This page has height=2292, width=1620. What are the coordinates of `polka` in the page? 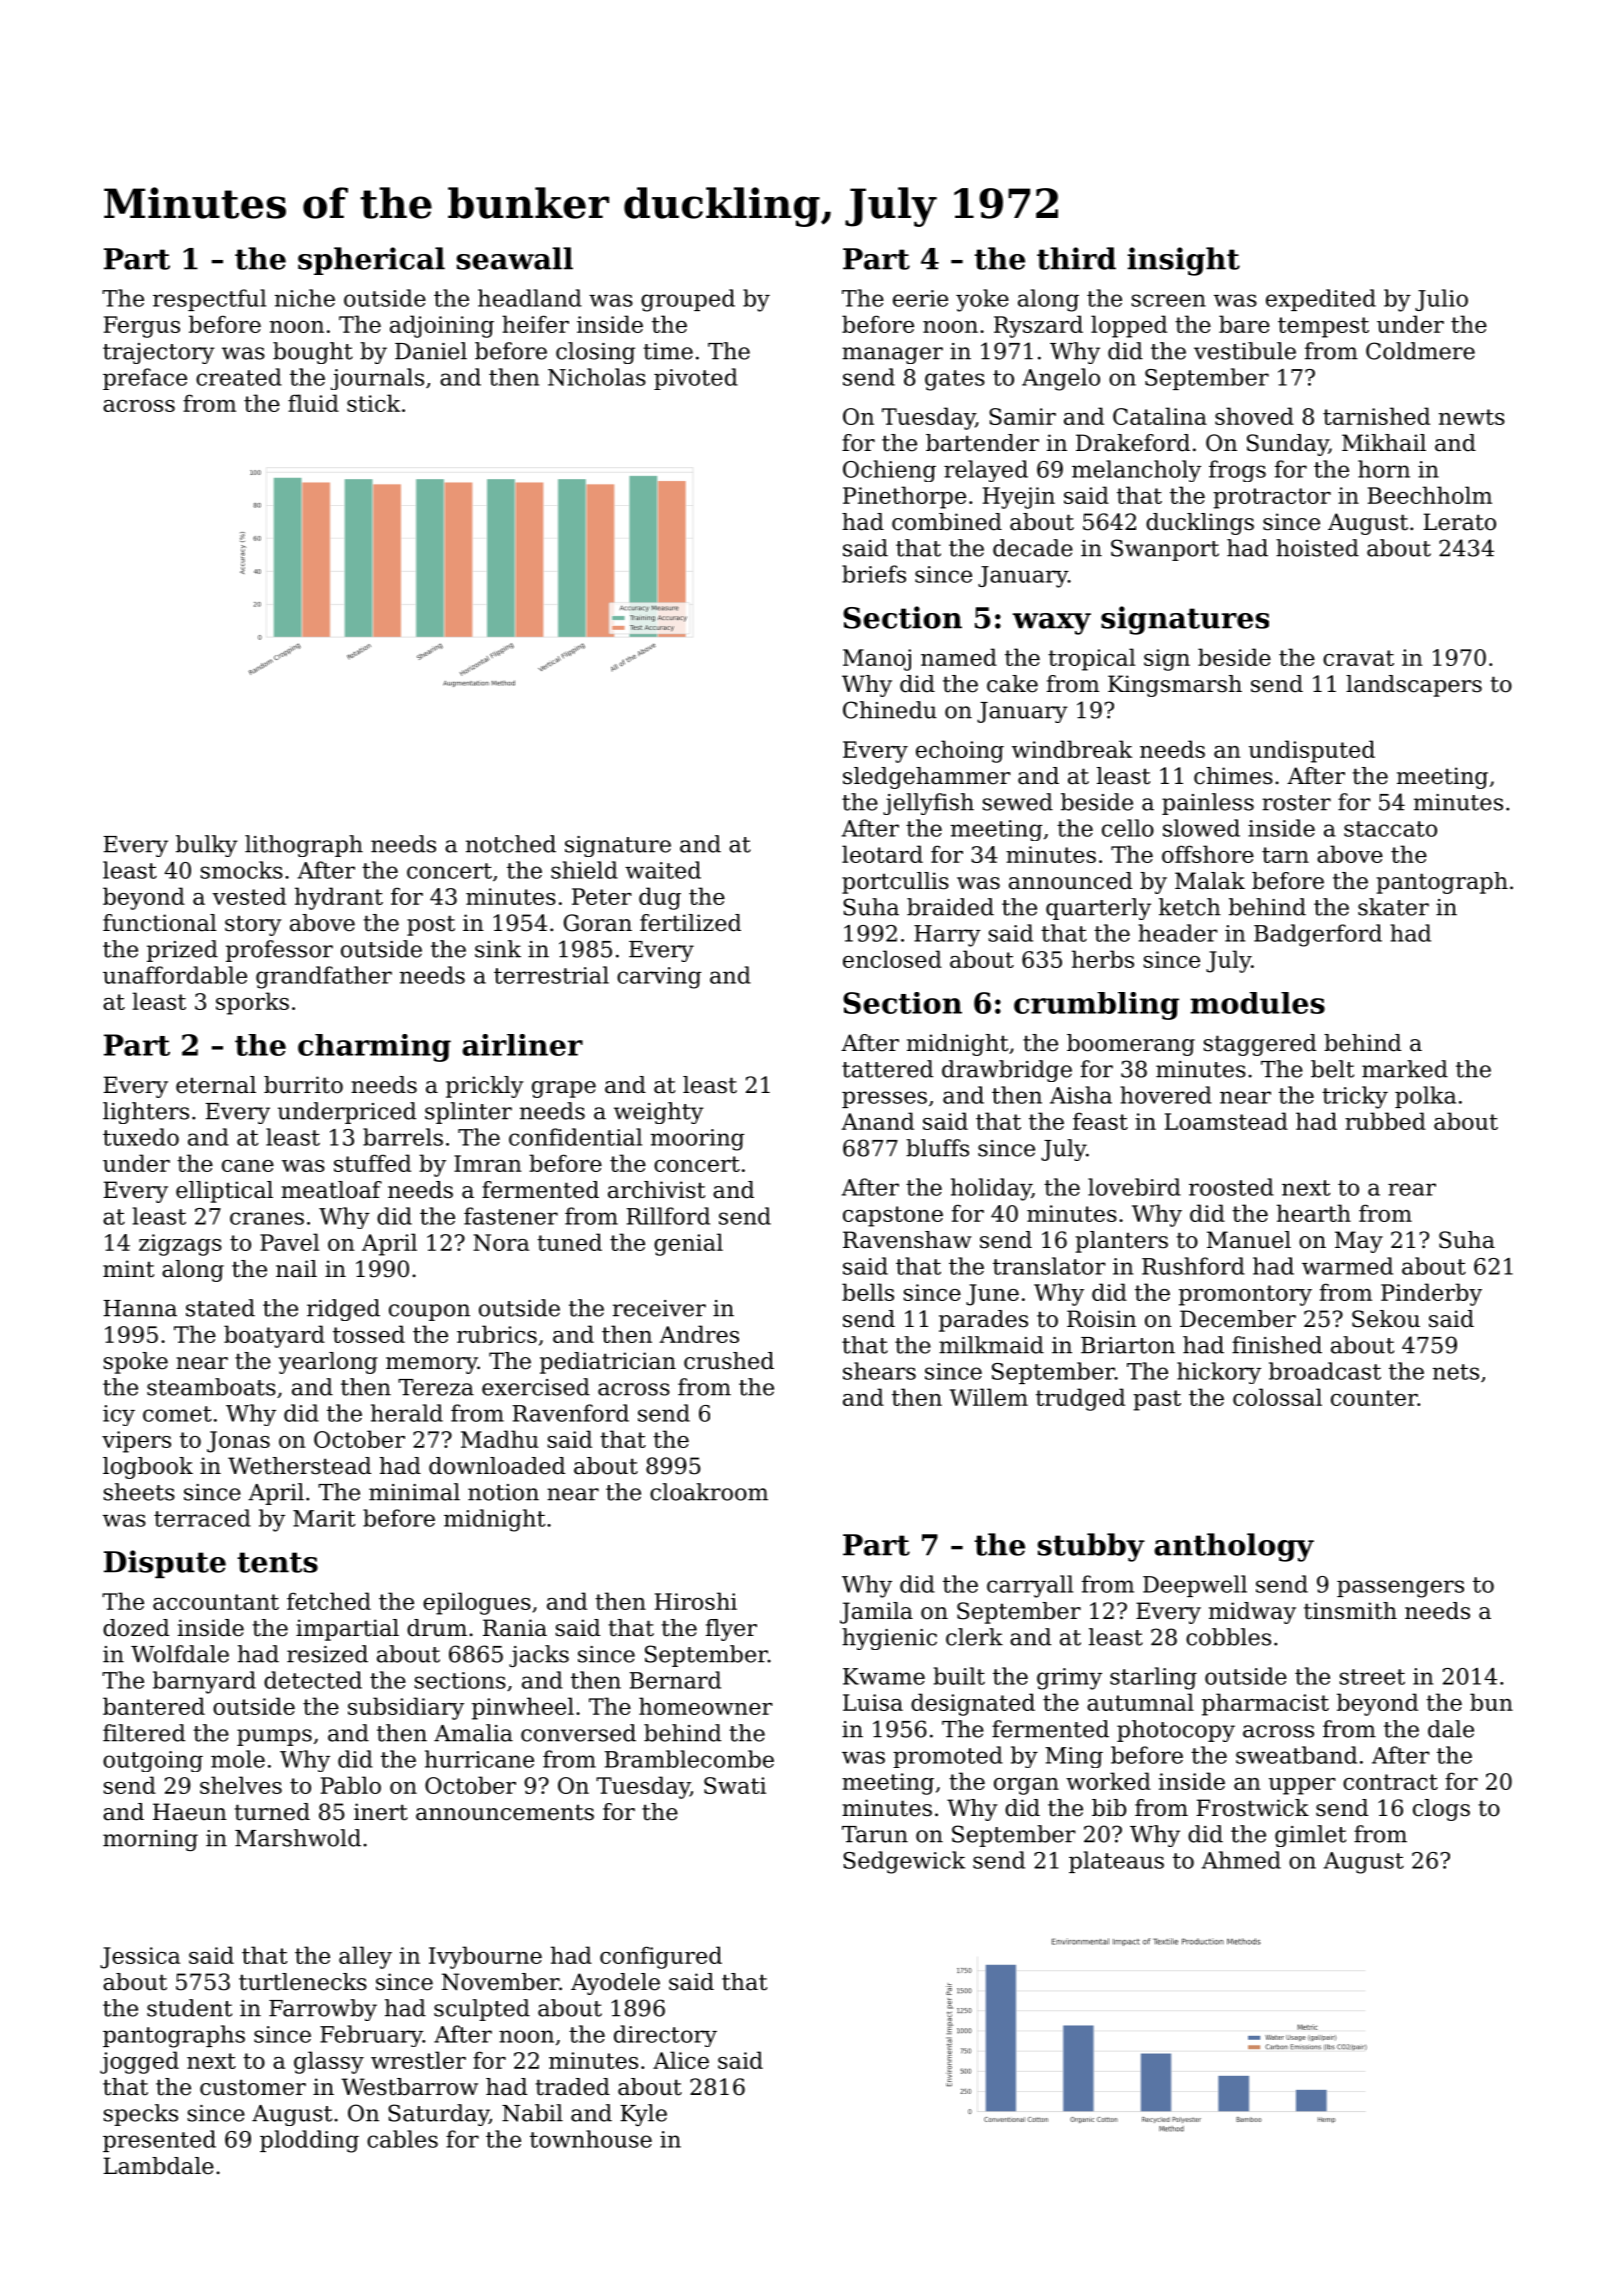 It's located at (1425, 1097).
